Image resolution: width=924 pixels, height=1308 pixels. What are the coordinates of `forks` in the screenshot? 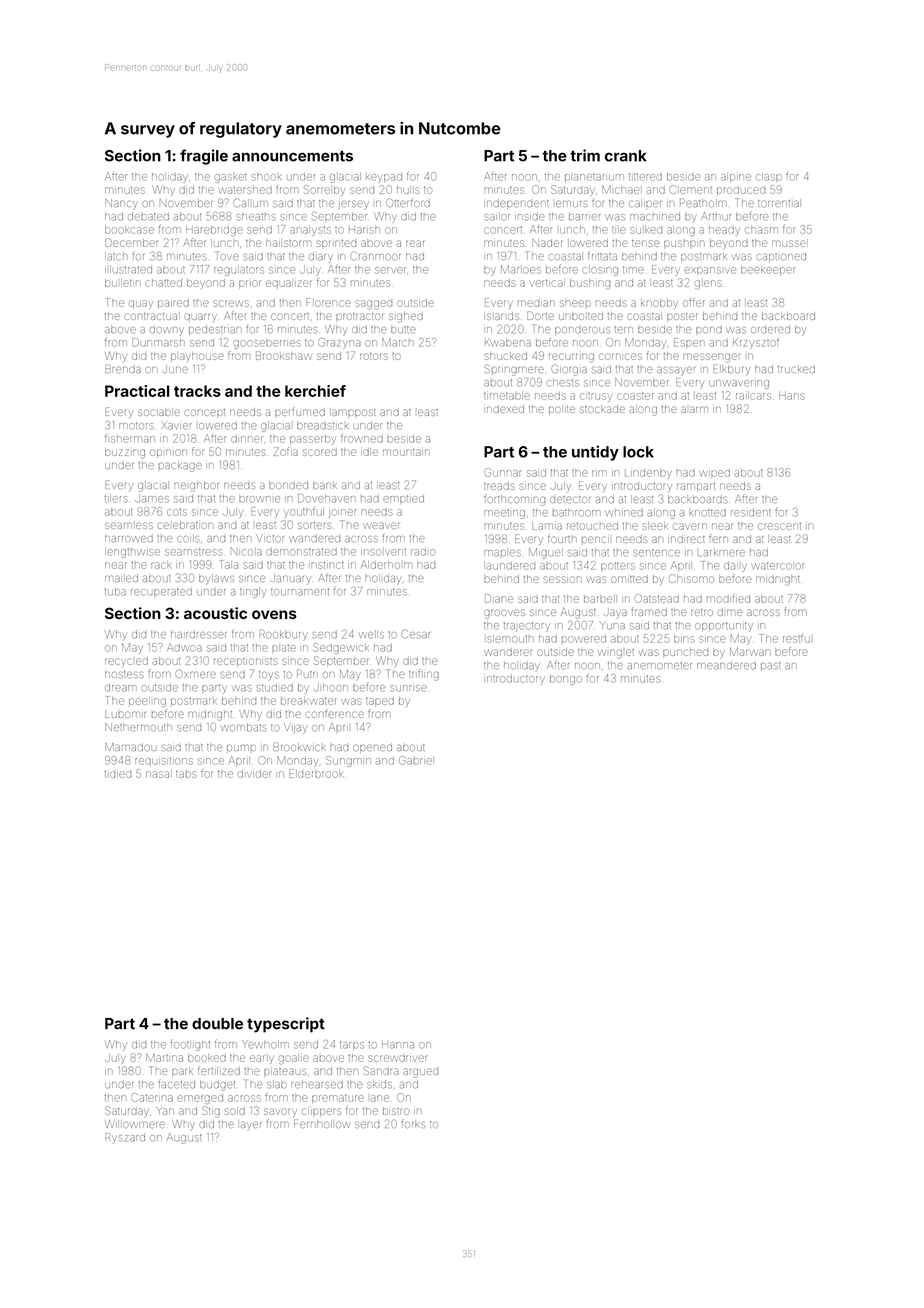 It's located at (413, 1123).
